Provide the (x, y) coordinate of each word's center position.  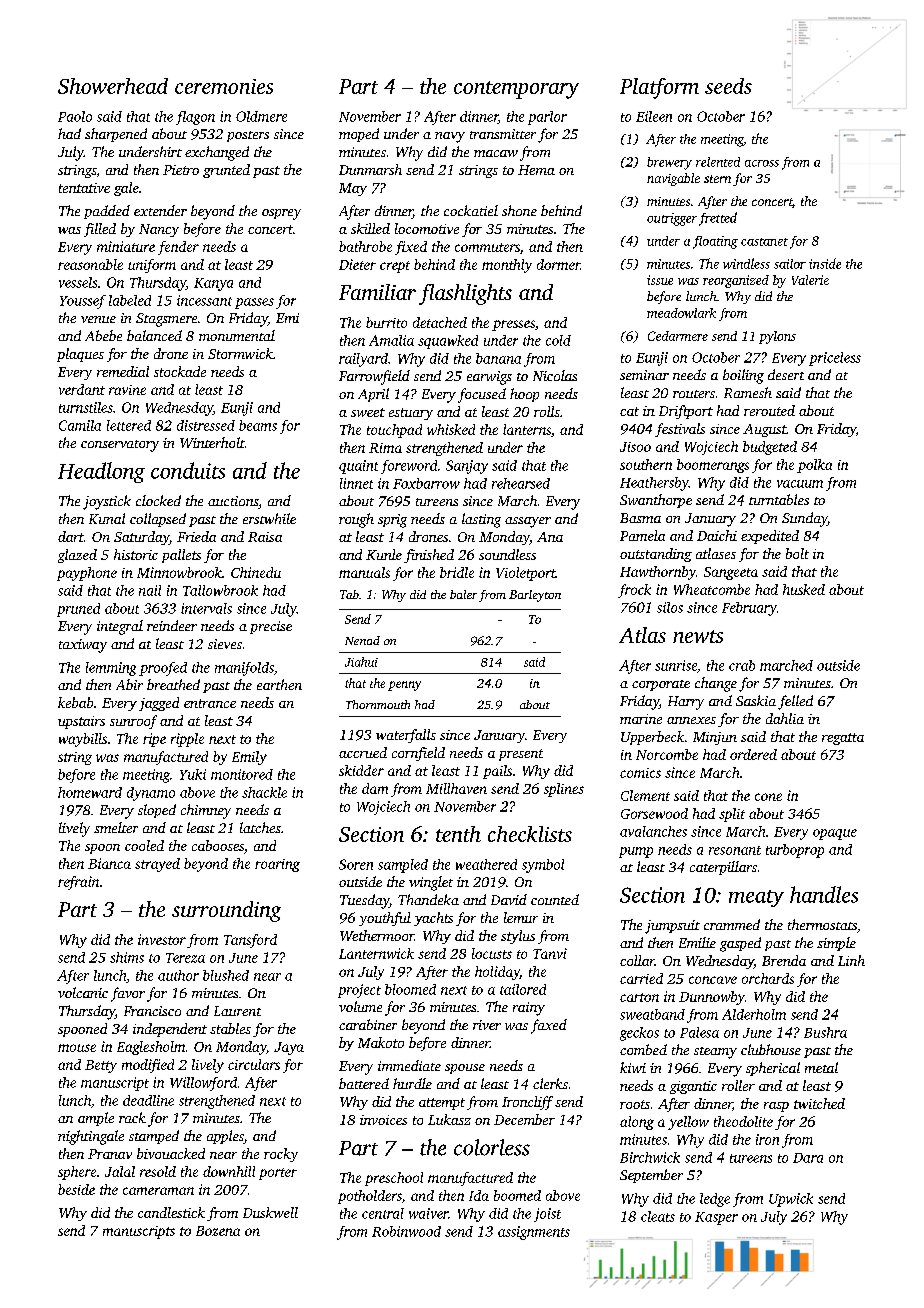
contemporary (516, 90)
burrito (386, 322)
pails (497, 772)
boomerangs (713, 466)
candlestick (171, 1212)
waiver (428, 1213)
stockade (180, 371)
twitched (819, 1103)
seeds (728, 86)
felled (795, 702)
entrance (210, 703)
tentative (84, 188)
